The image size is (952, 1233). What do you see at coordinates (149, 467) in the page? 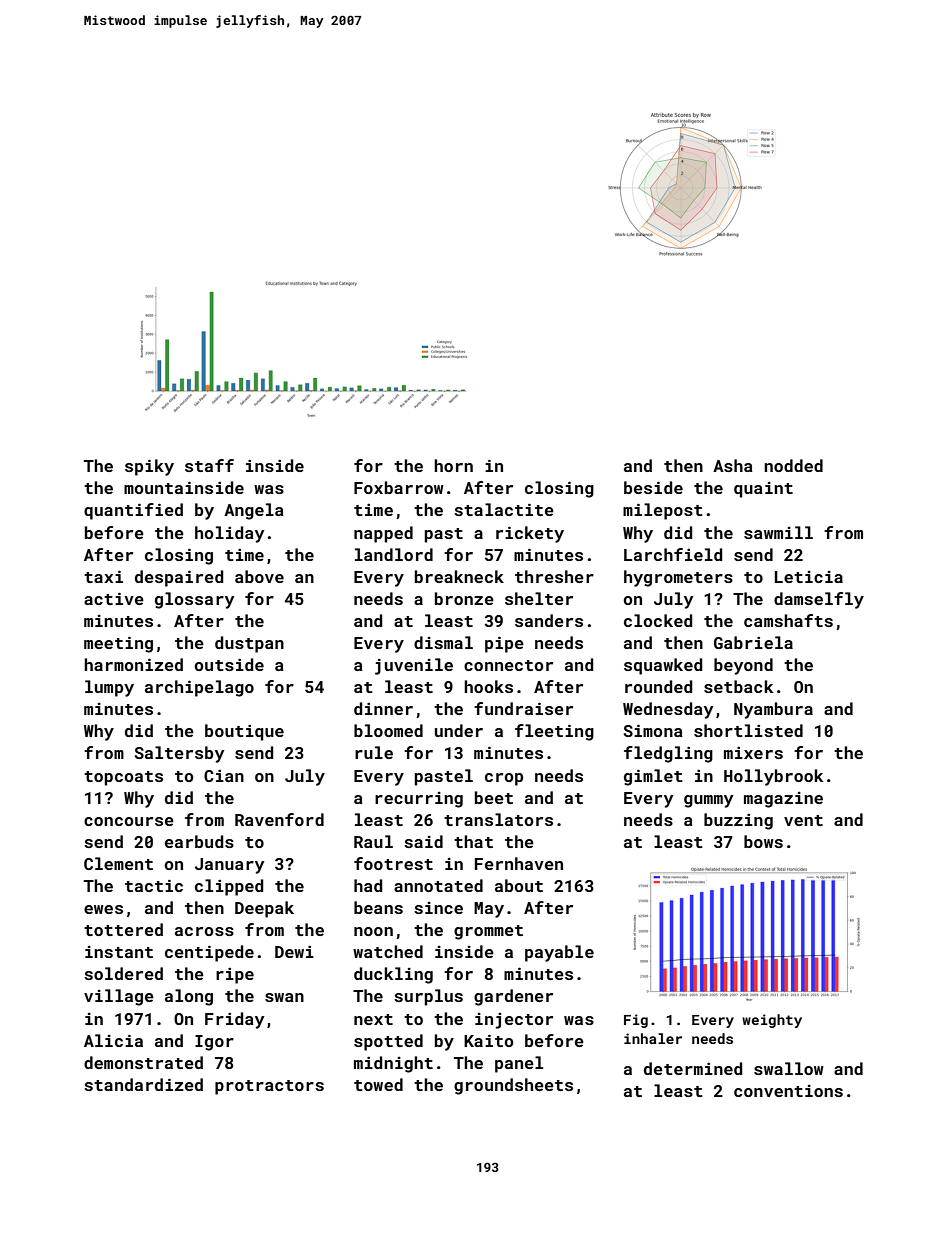
I see `spiky` at bounding box center [149, 467].
